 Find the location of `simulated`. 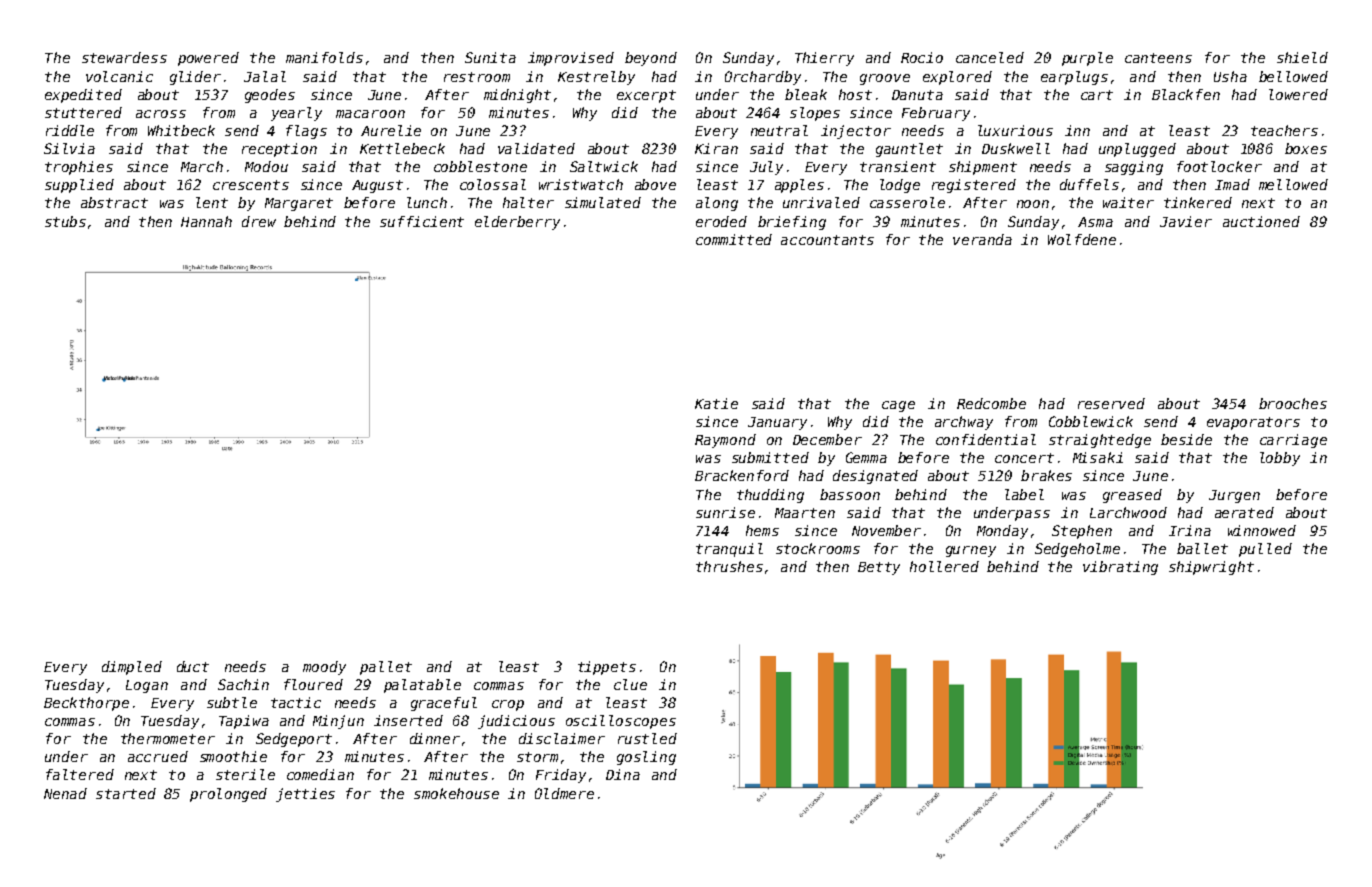

simulated is located at coordinates (603, 202).
